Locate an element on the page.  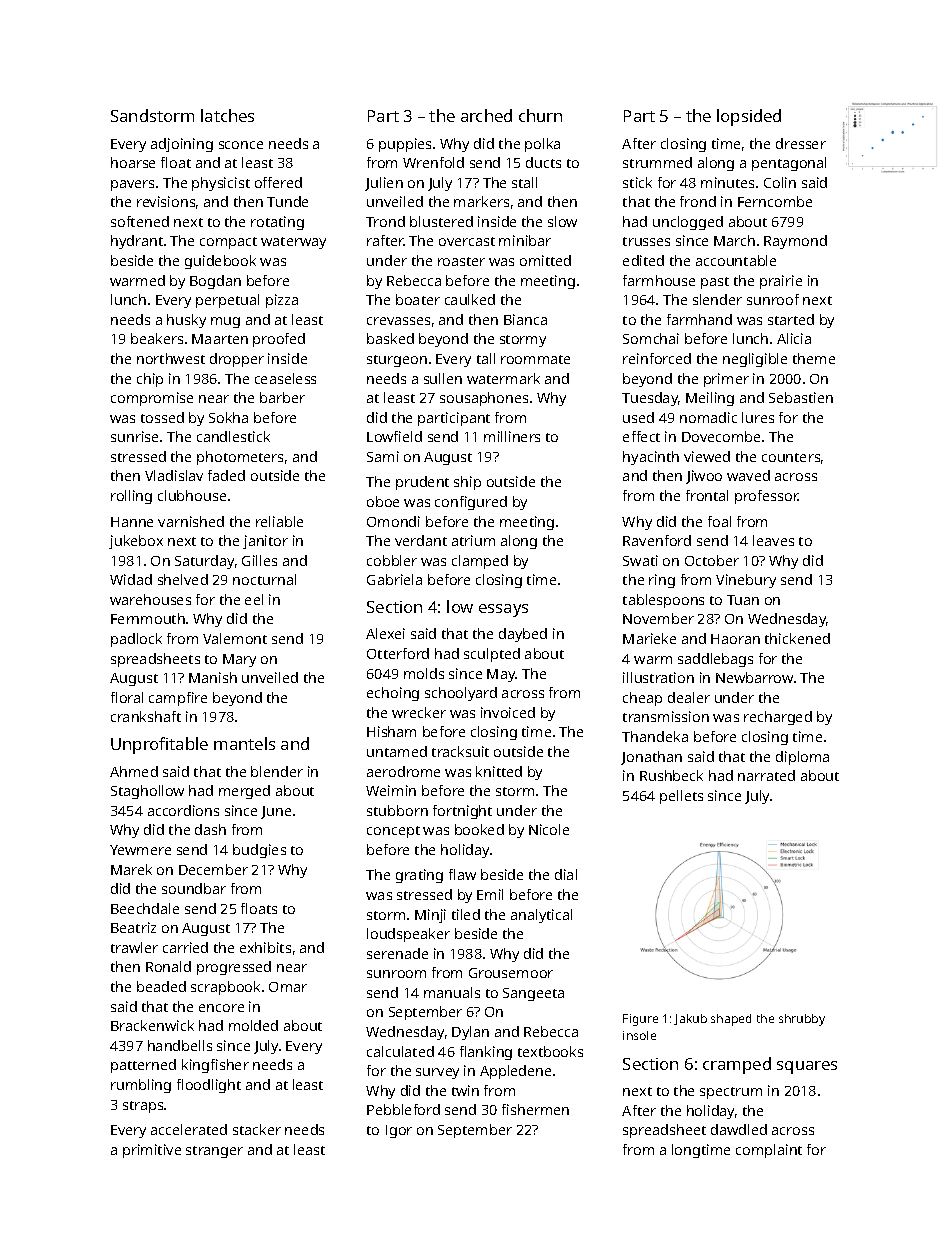
Trond is located at coordinates (385, 221).
